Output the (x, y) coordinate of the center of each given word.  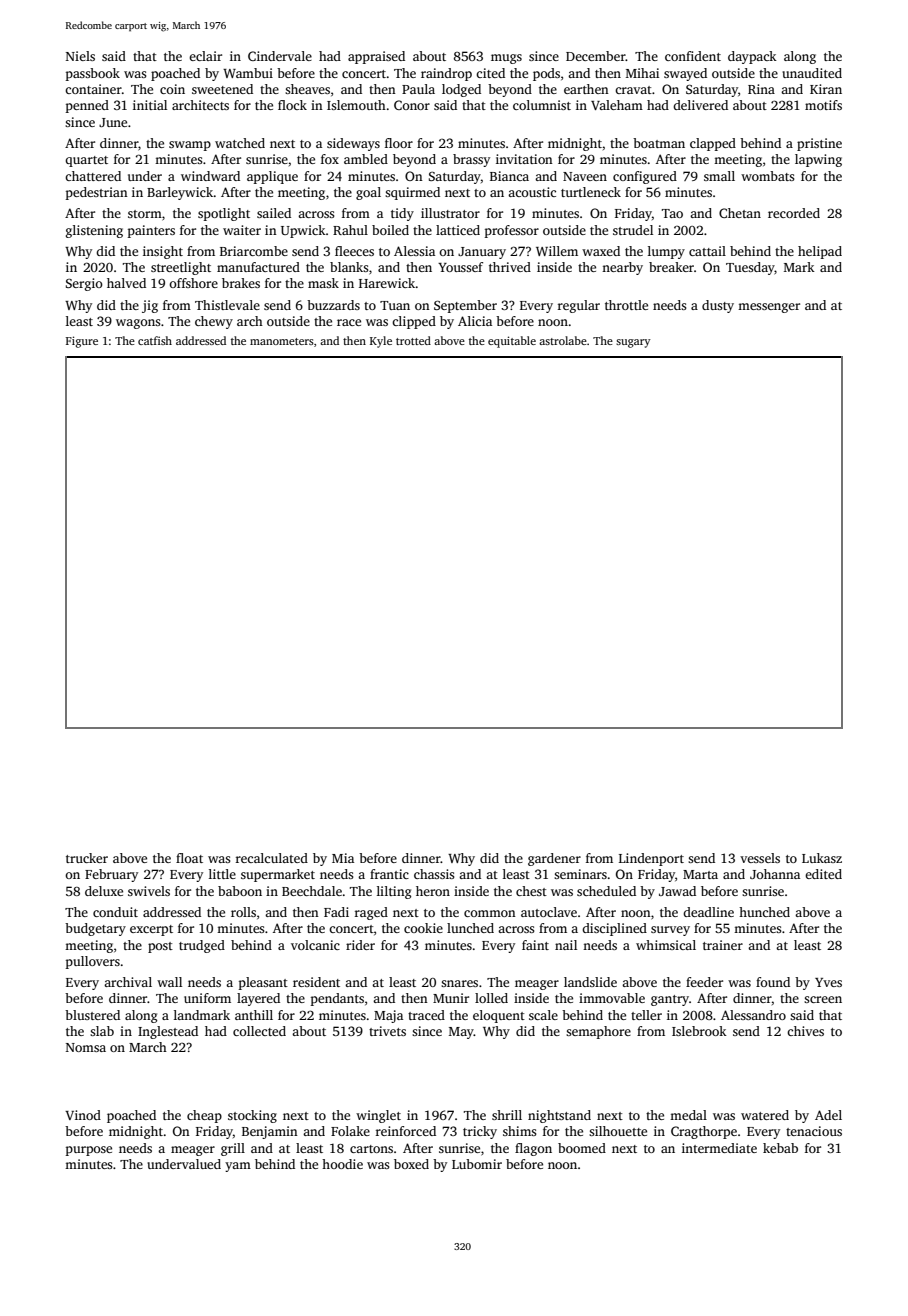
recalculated (272, 858)
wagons (138, 324)
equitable (512, 342)
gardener (554, 859)
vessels (760, 858)
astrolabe (563, 340)
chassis (434, 874)
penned (87, 106)
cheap (204, 1116)
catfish (155, 340)
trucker (87, 858)
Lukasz (822, 858)
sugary (633, 343)
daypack (752, 57)
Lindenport (651, 859)
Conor (412, 105)
